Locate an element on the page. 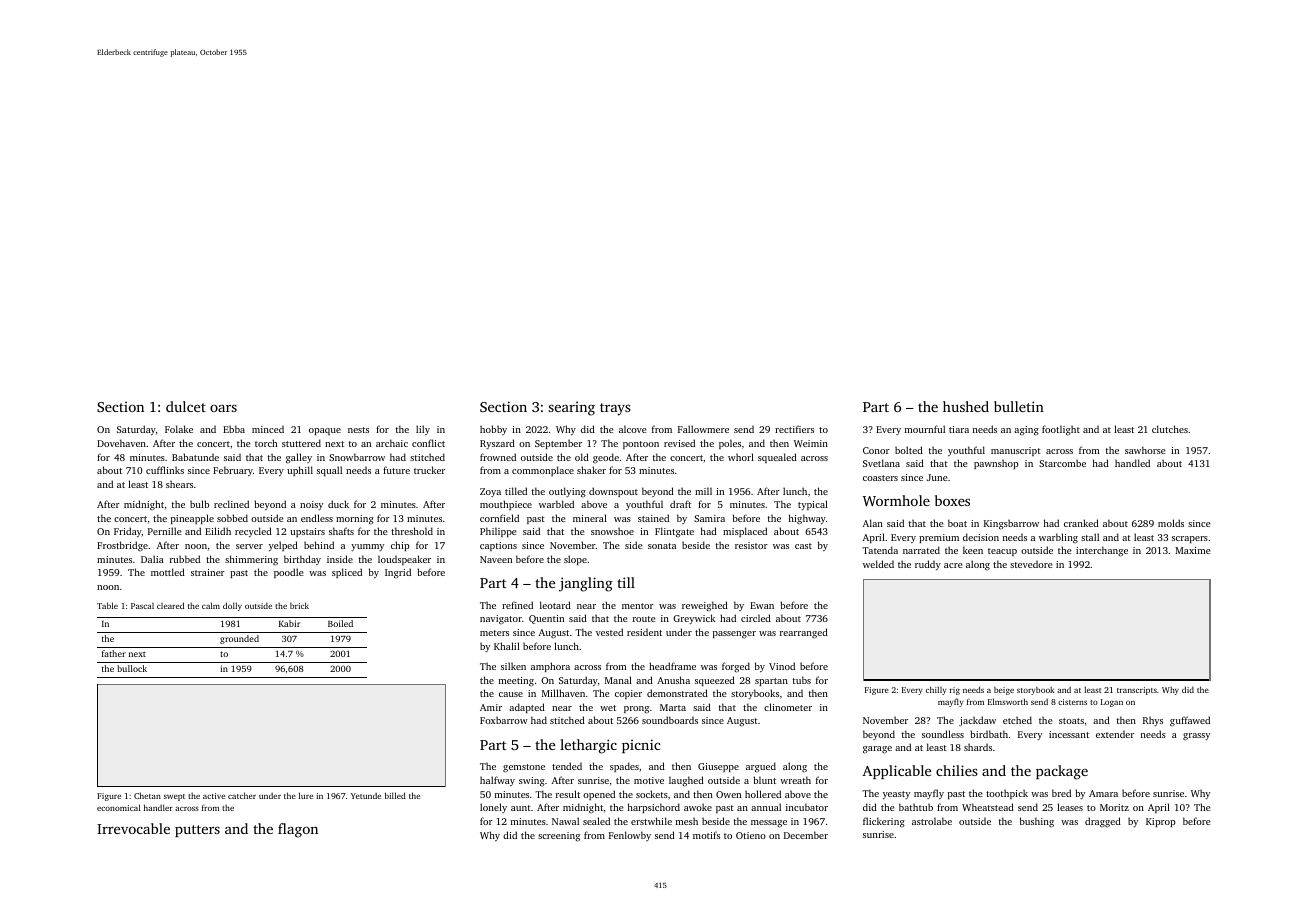  economical is located at coordinates (118, 807).
